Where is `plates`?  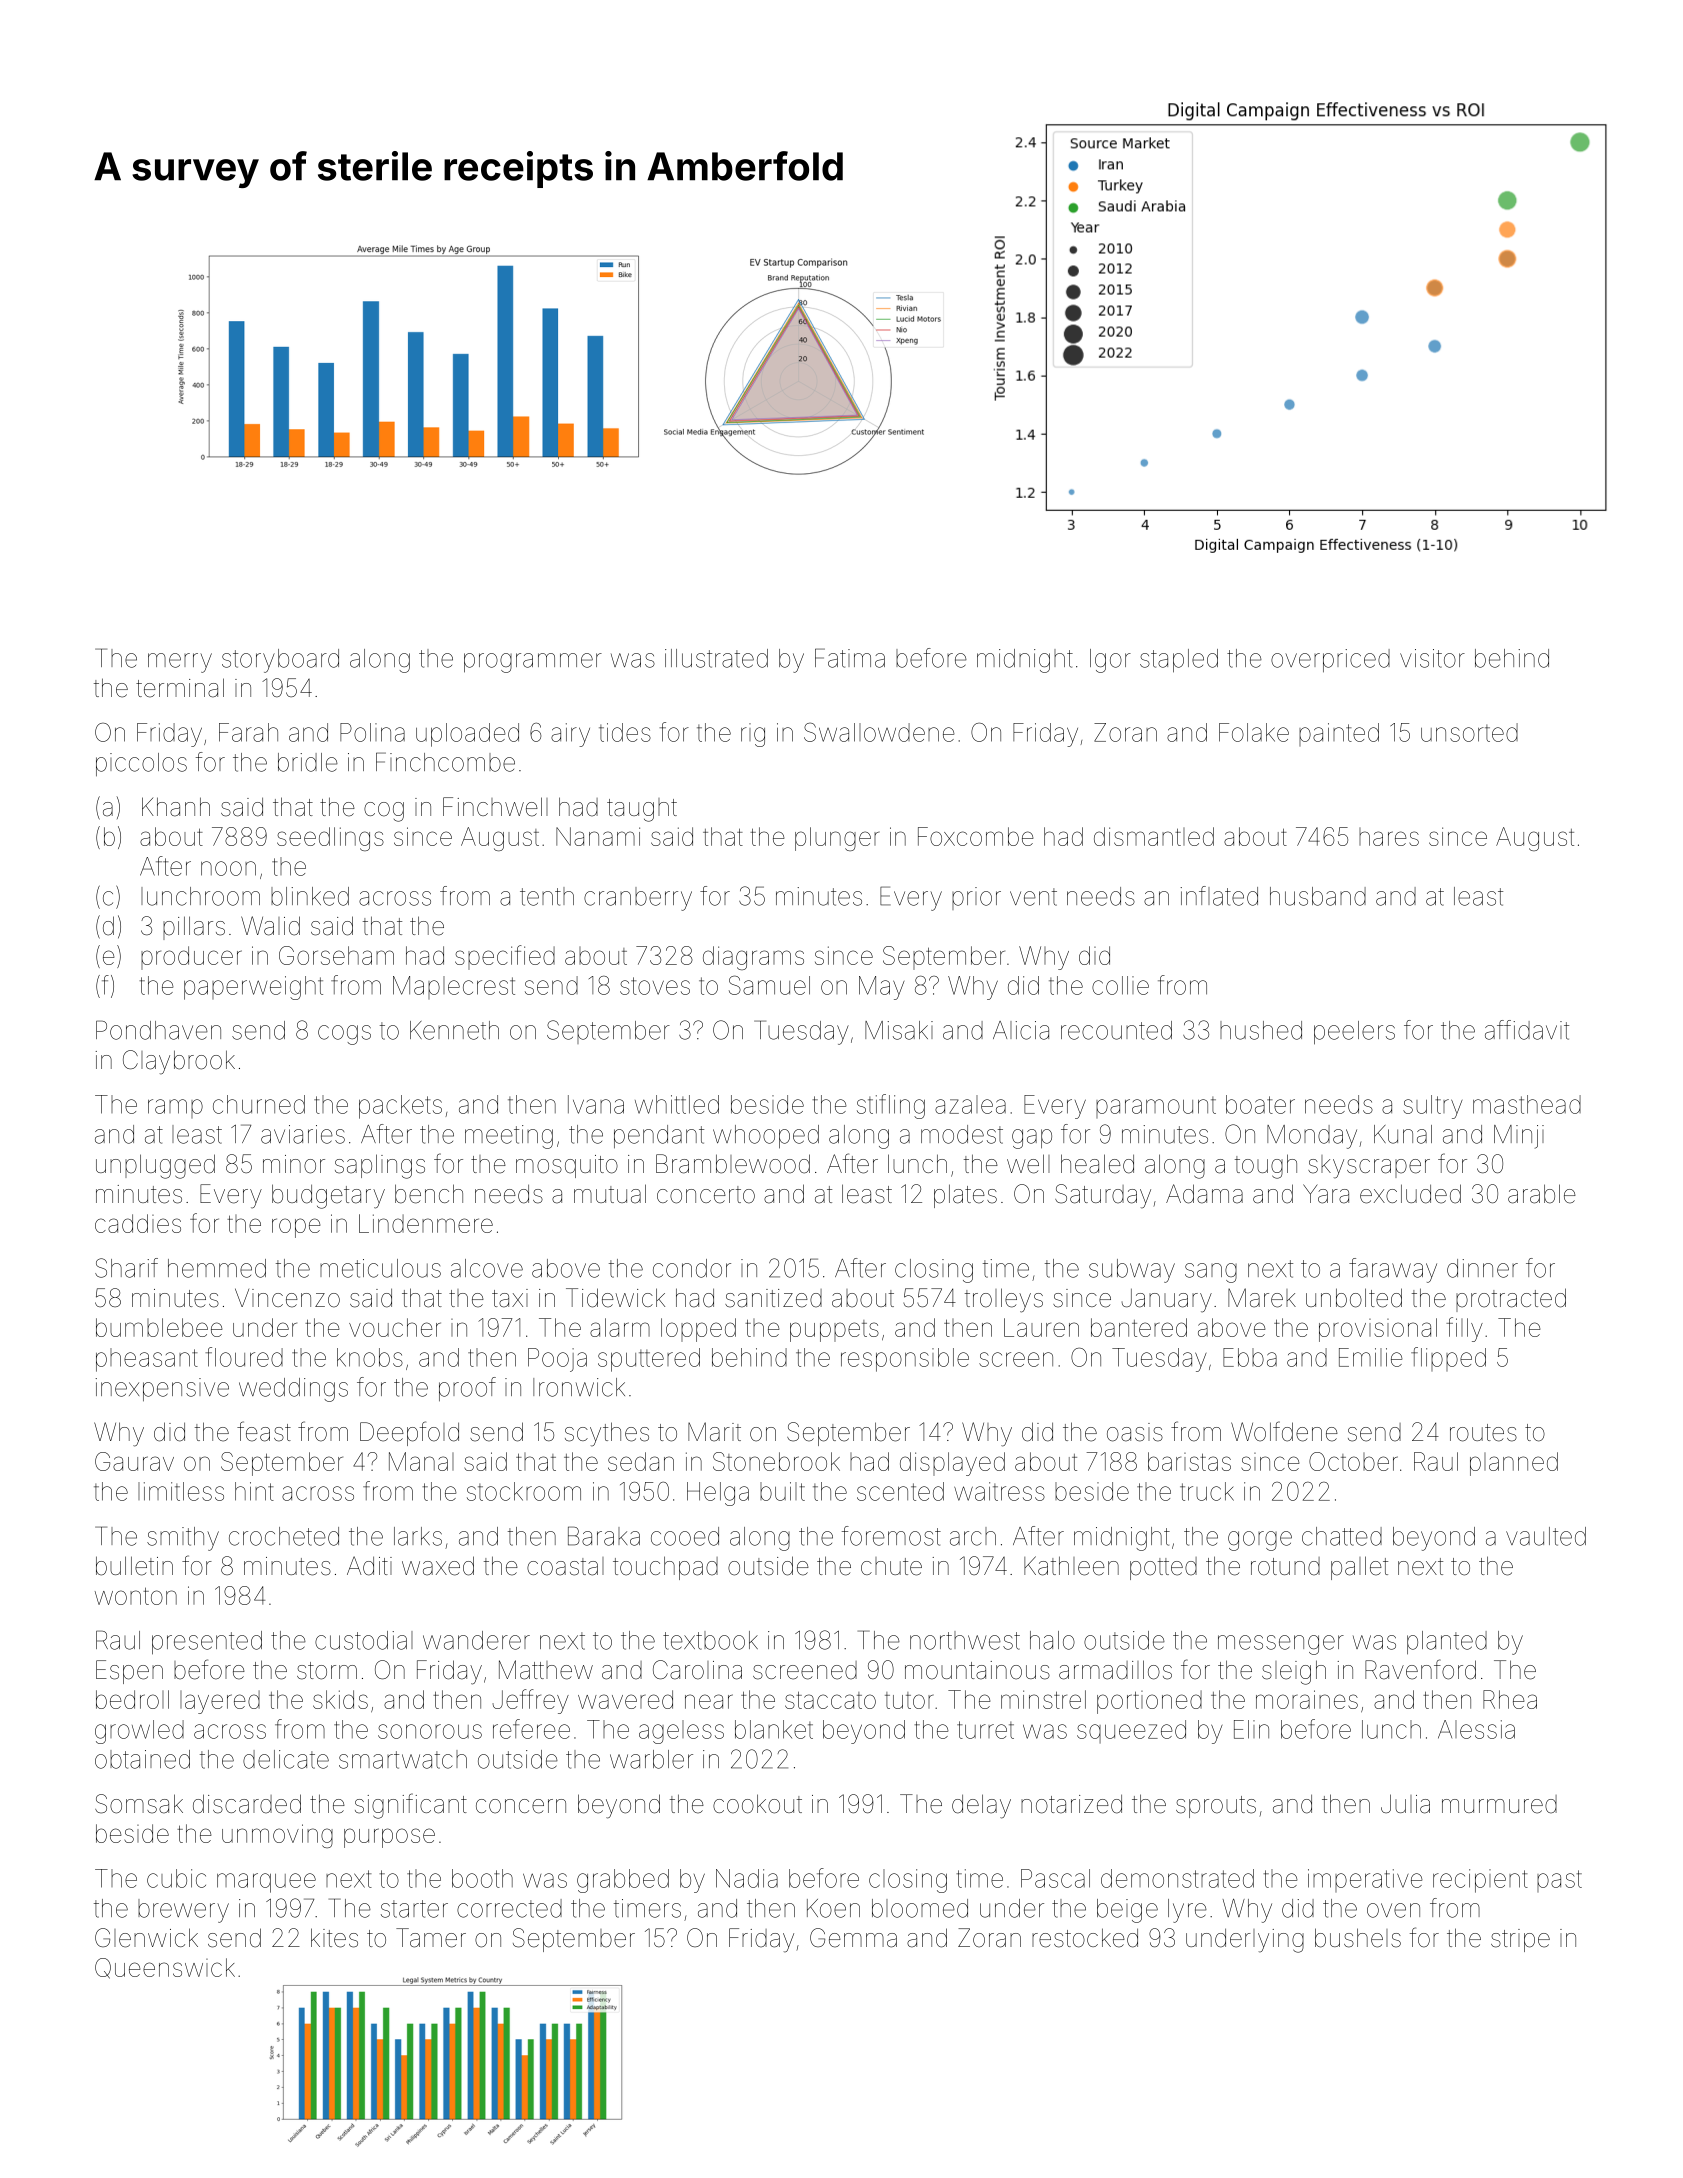 plates is located at coordinates (965, 1196).
